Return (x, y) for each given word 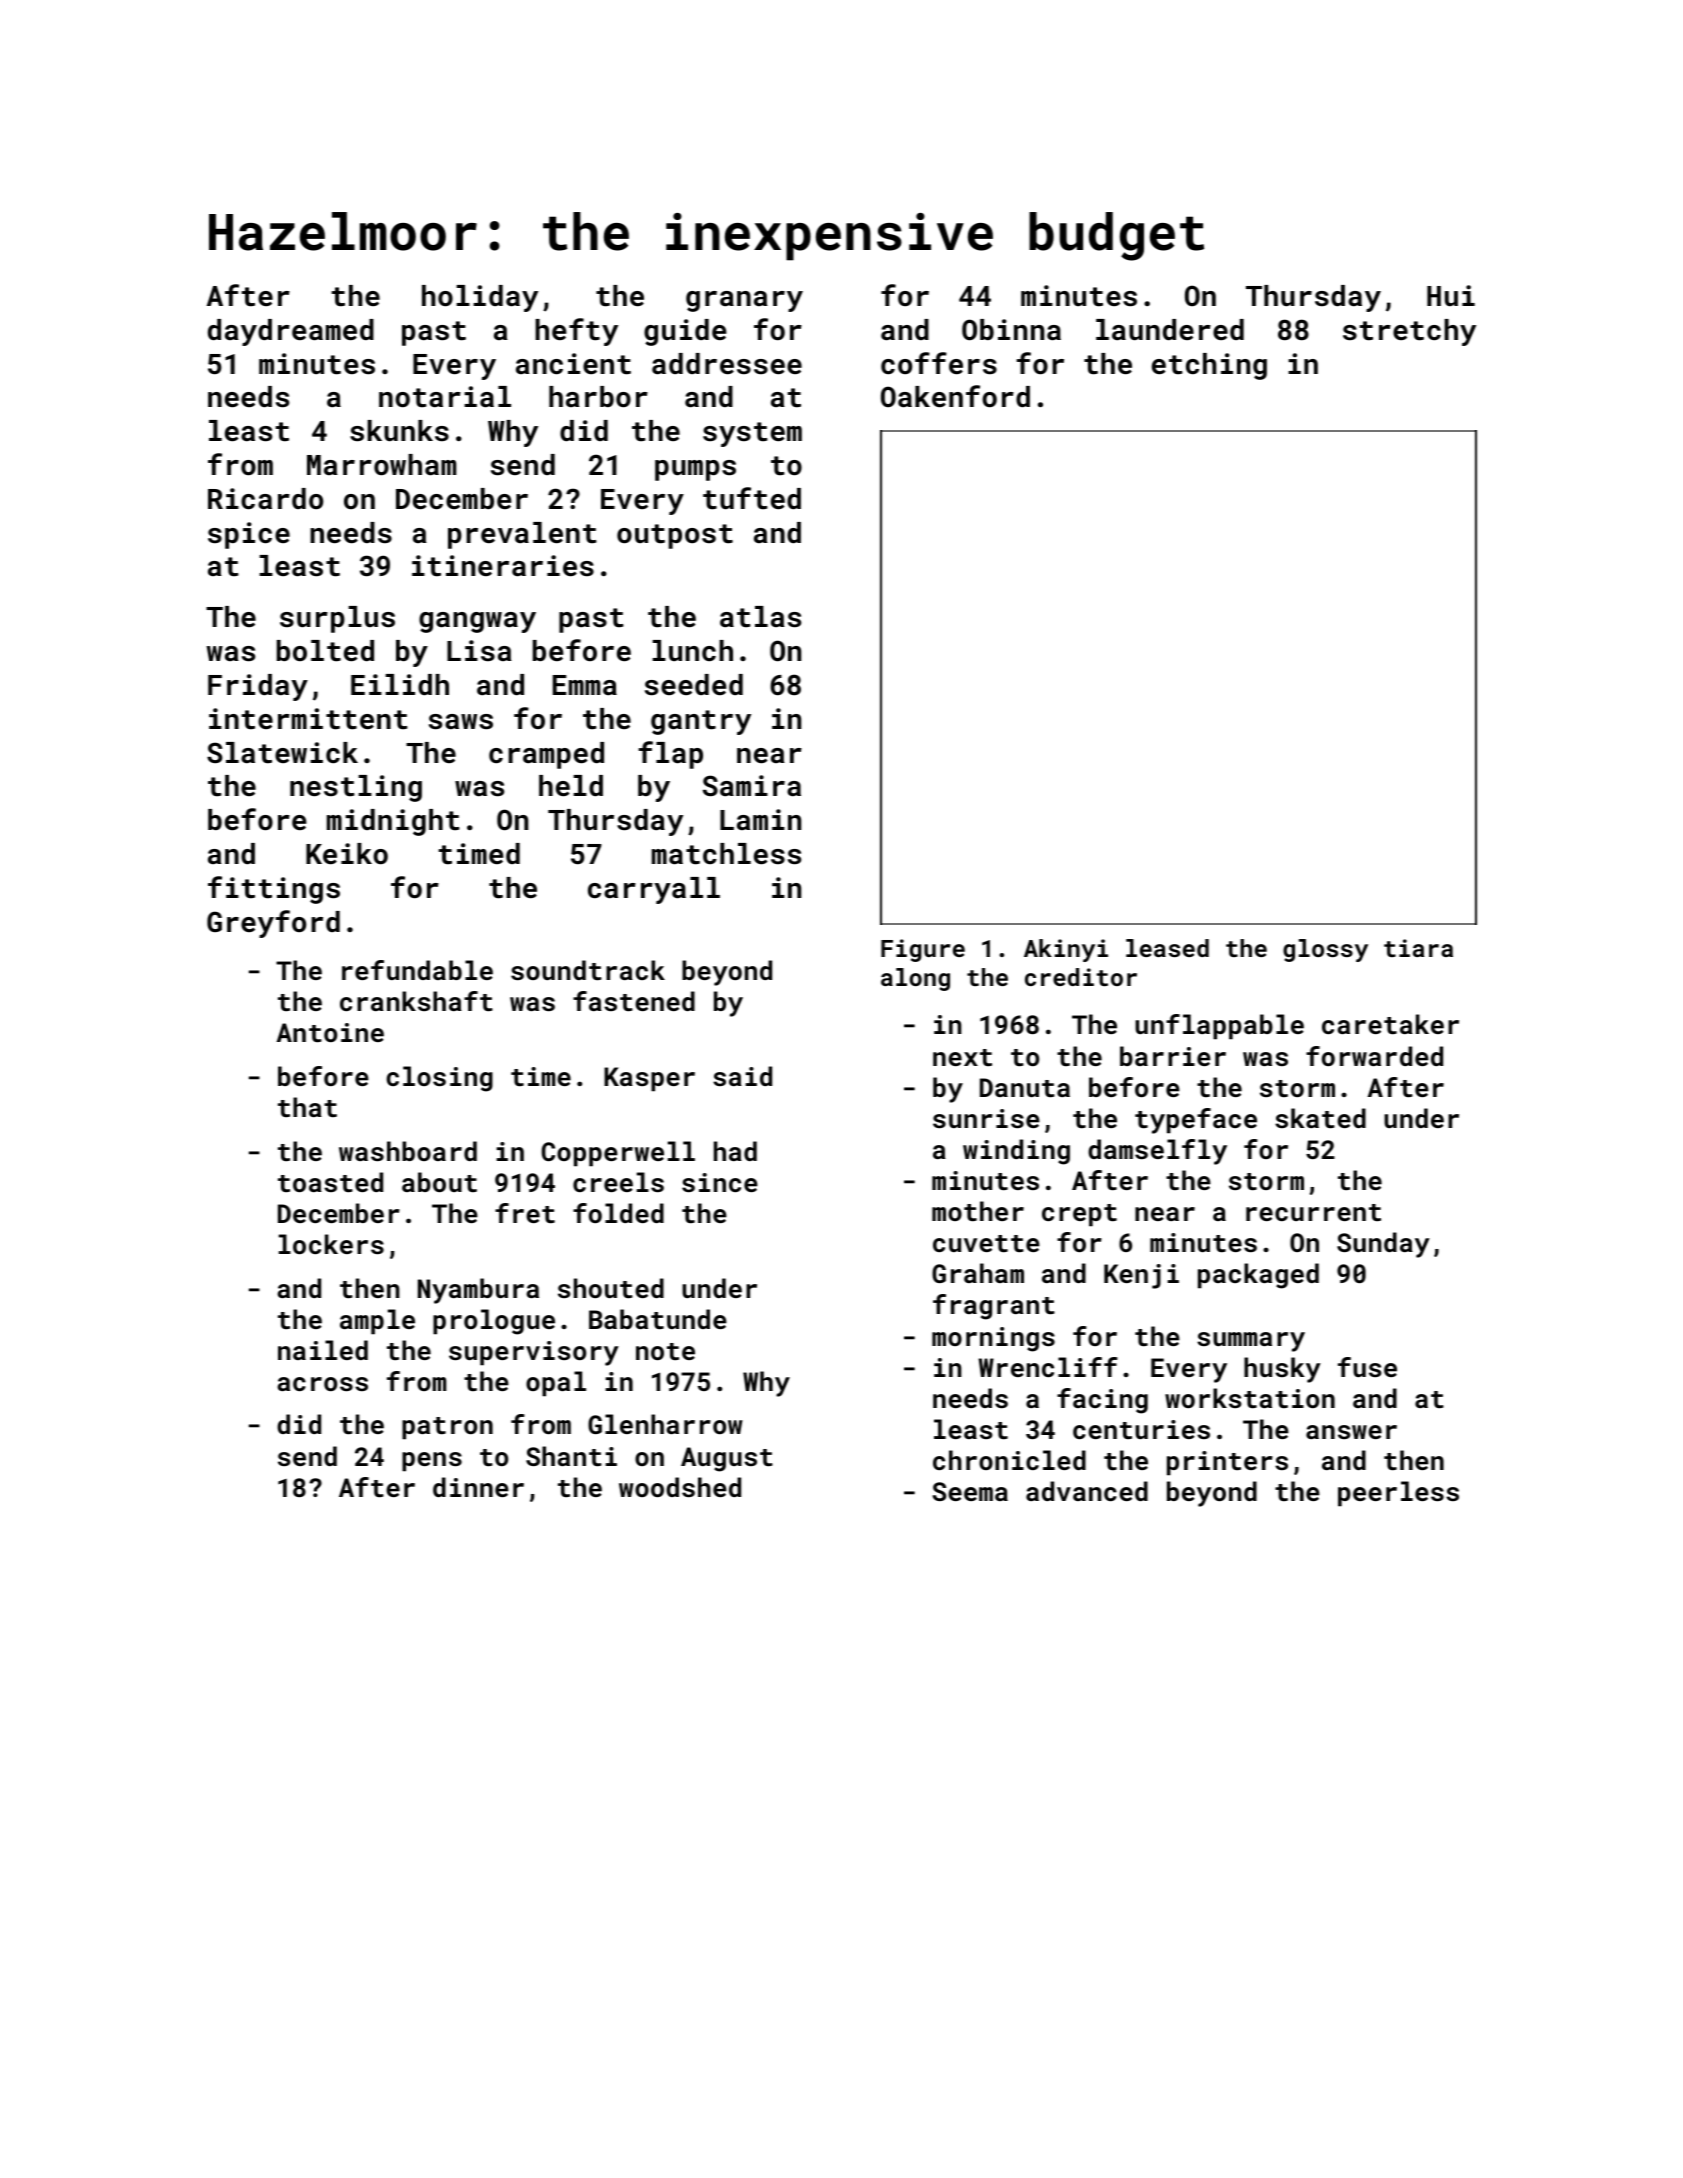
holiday (480, 298)
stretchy (1409, 332)
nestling (356, 788)
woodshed (680, 1487)
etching (1209, 366)
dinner (478, 1487)
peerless (1398, 1494)
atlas (760, 617)
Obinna (1011, 330)
